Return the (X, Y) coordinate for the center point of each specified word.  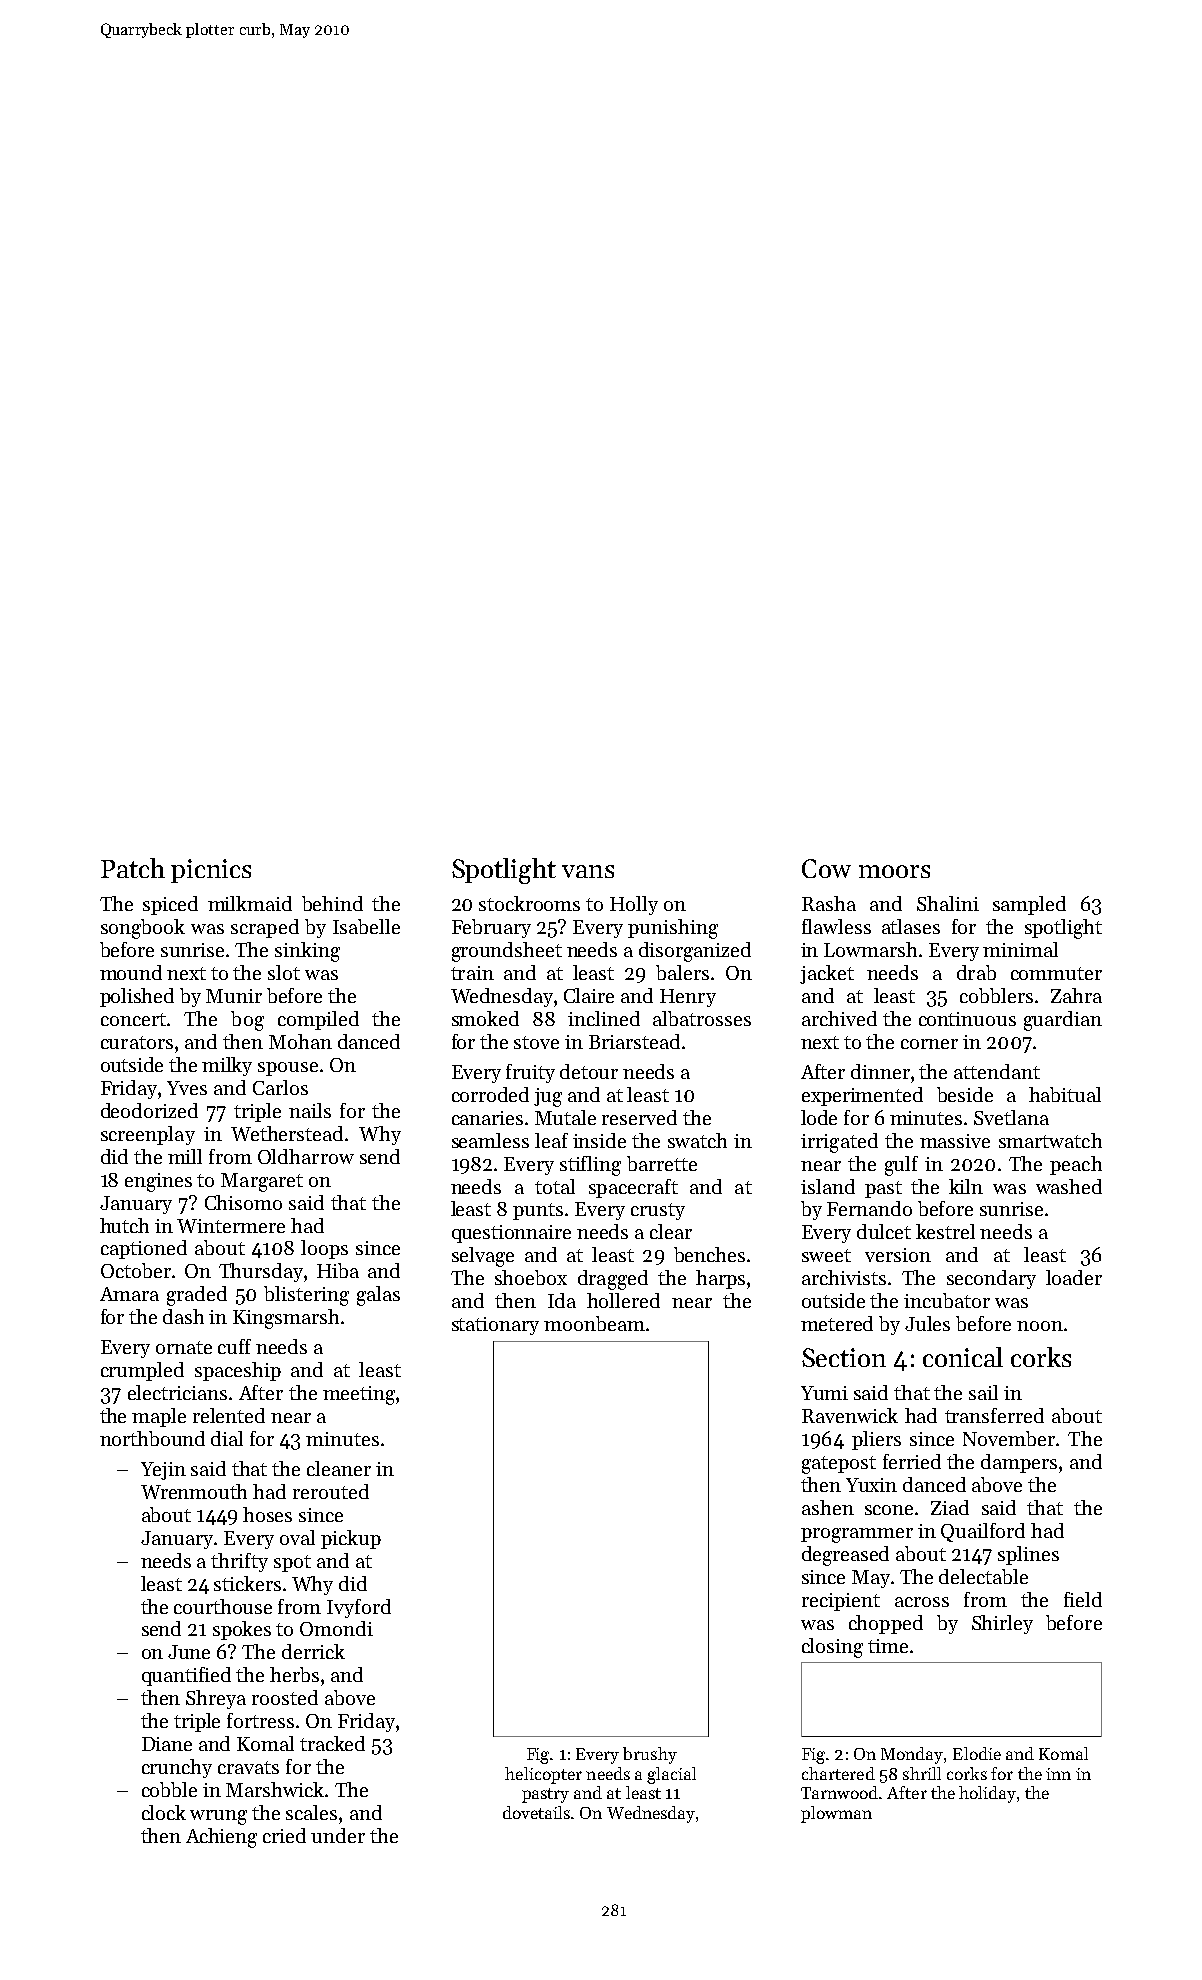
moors (894, 871)
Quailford (983, 1532)
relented (229, 1415)
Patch (133, 868)
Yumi (824, 1393)
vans (588, 871)
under (338, 1835)
